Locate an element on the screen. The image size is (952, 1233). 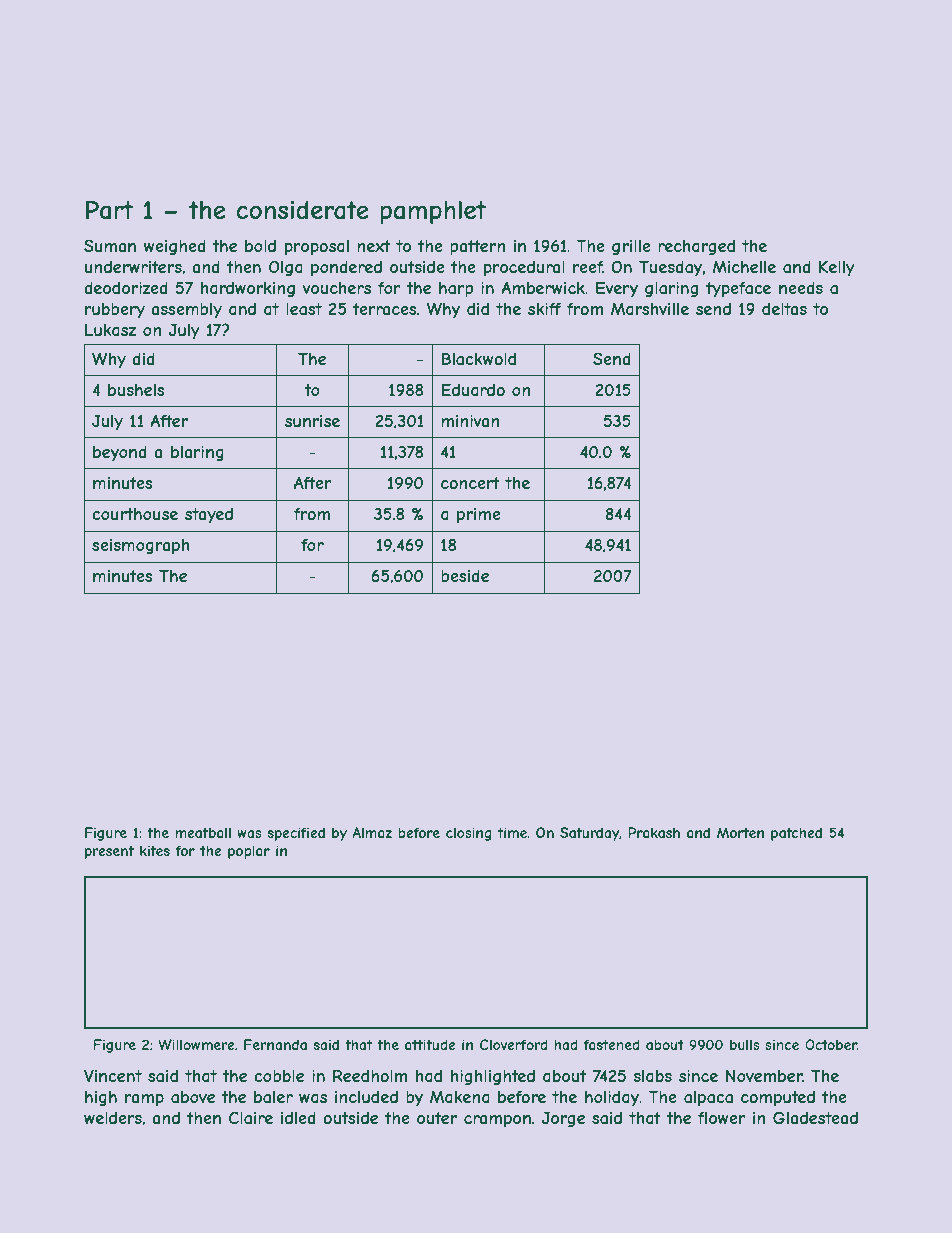
present is located at coordinates (109, 852).
